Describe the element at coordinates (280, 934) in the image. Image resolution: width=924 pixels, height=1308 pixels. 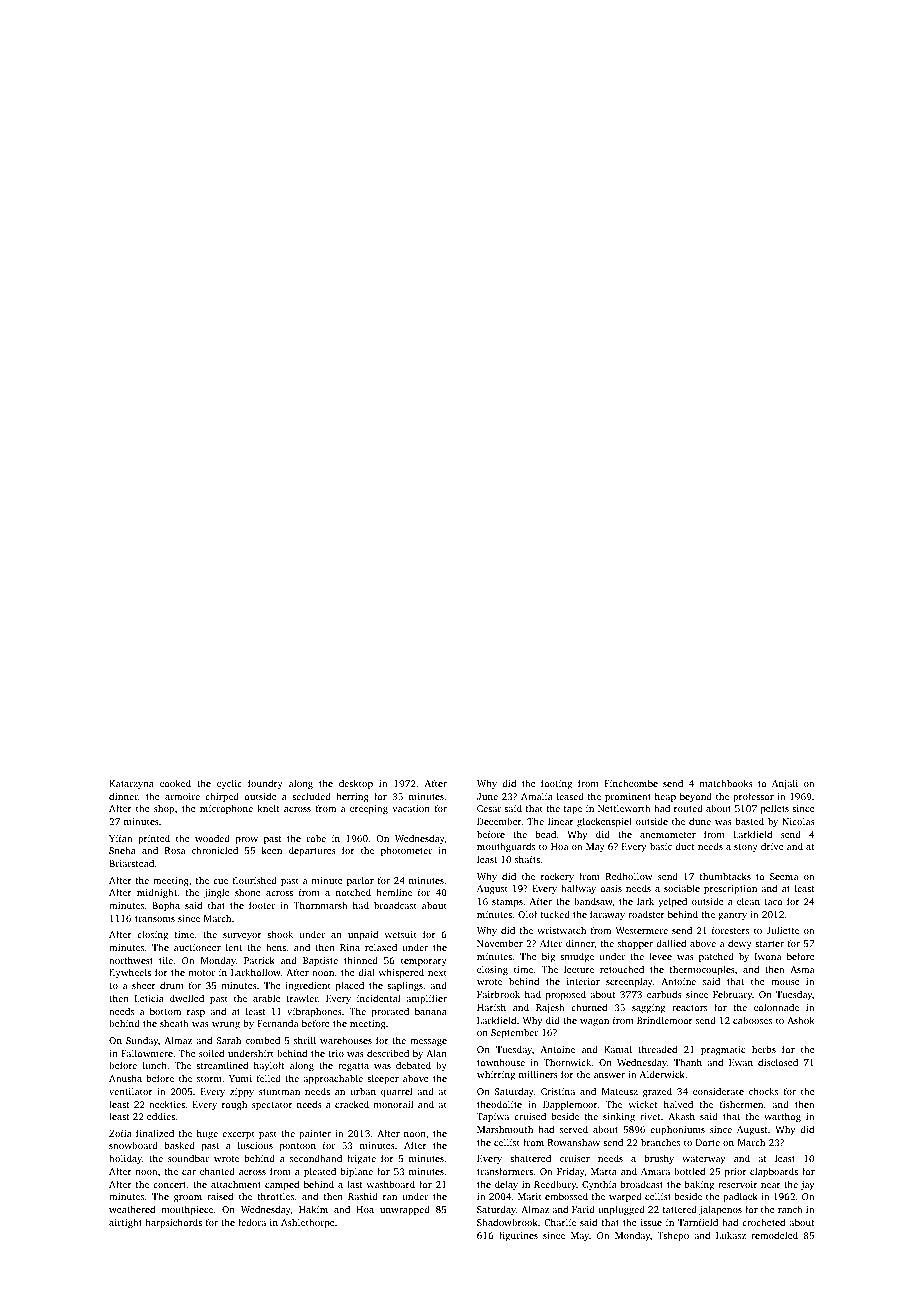
I see `shook` at that location.
